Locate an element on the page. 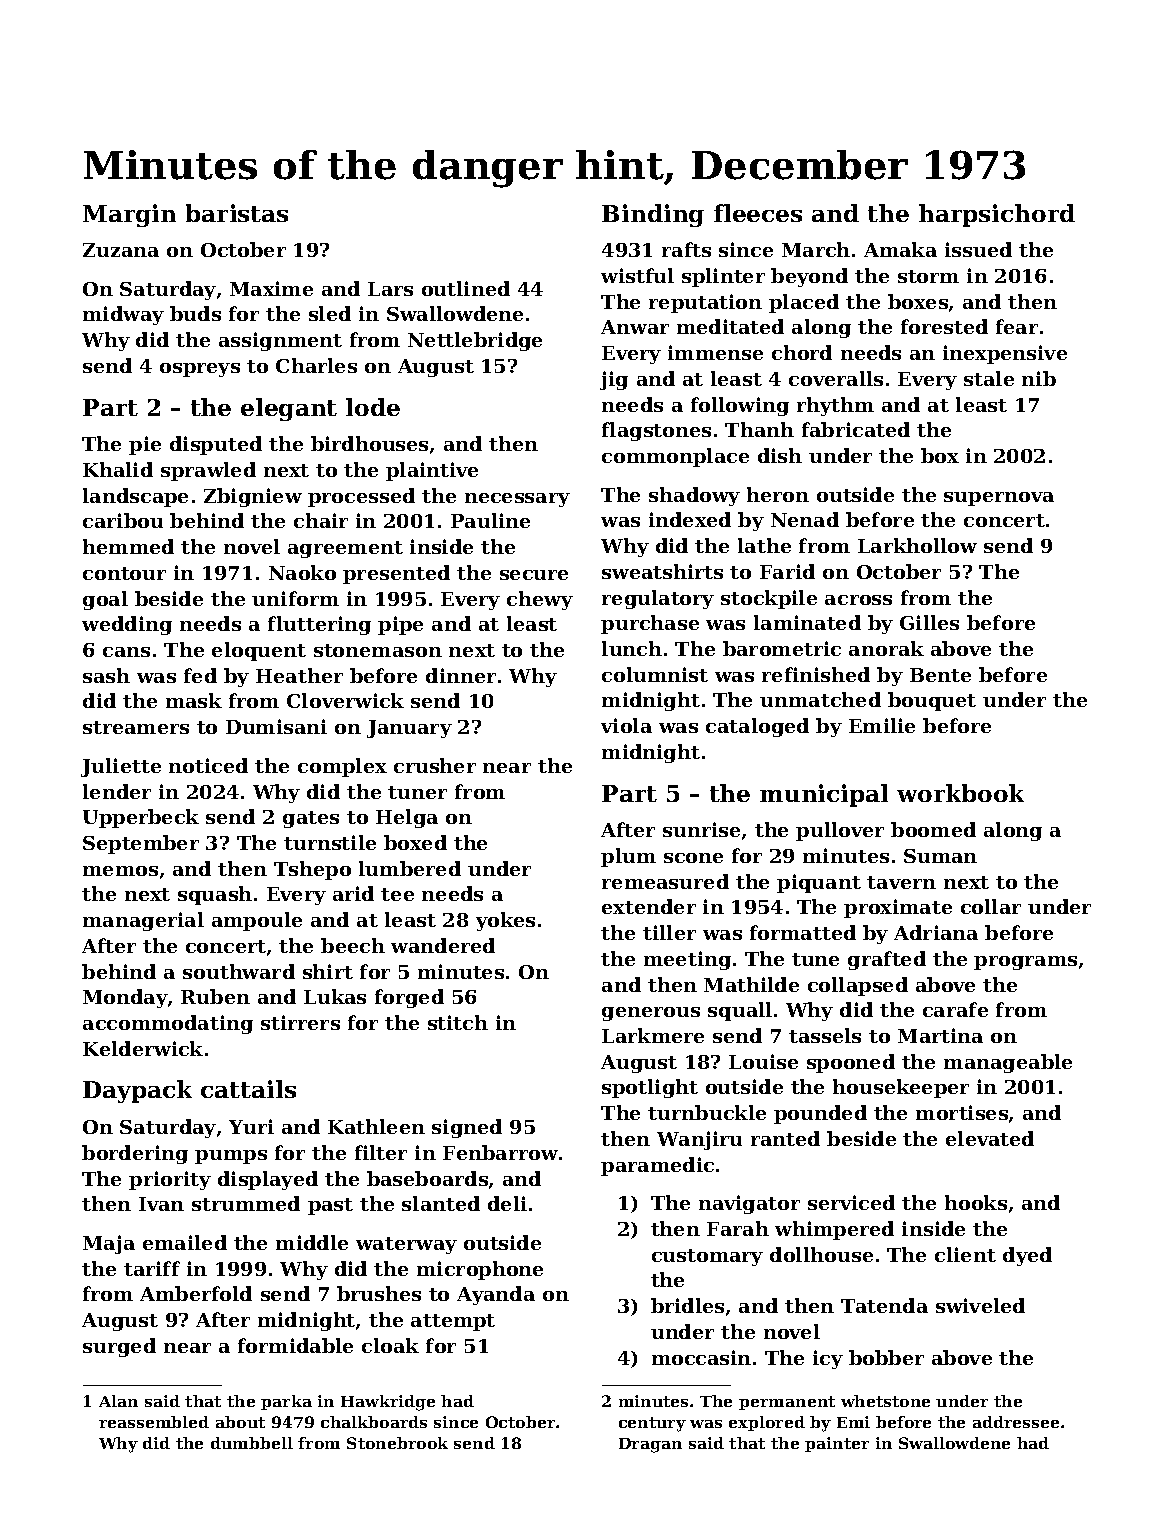  fed is located at coordinates (200, 675).
